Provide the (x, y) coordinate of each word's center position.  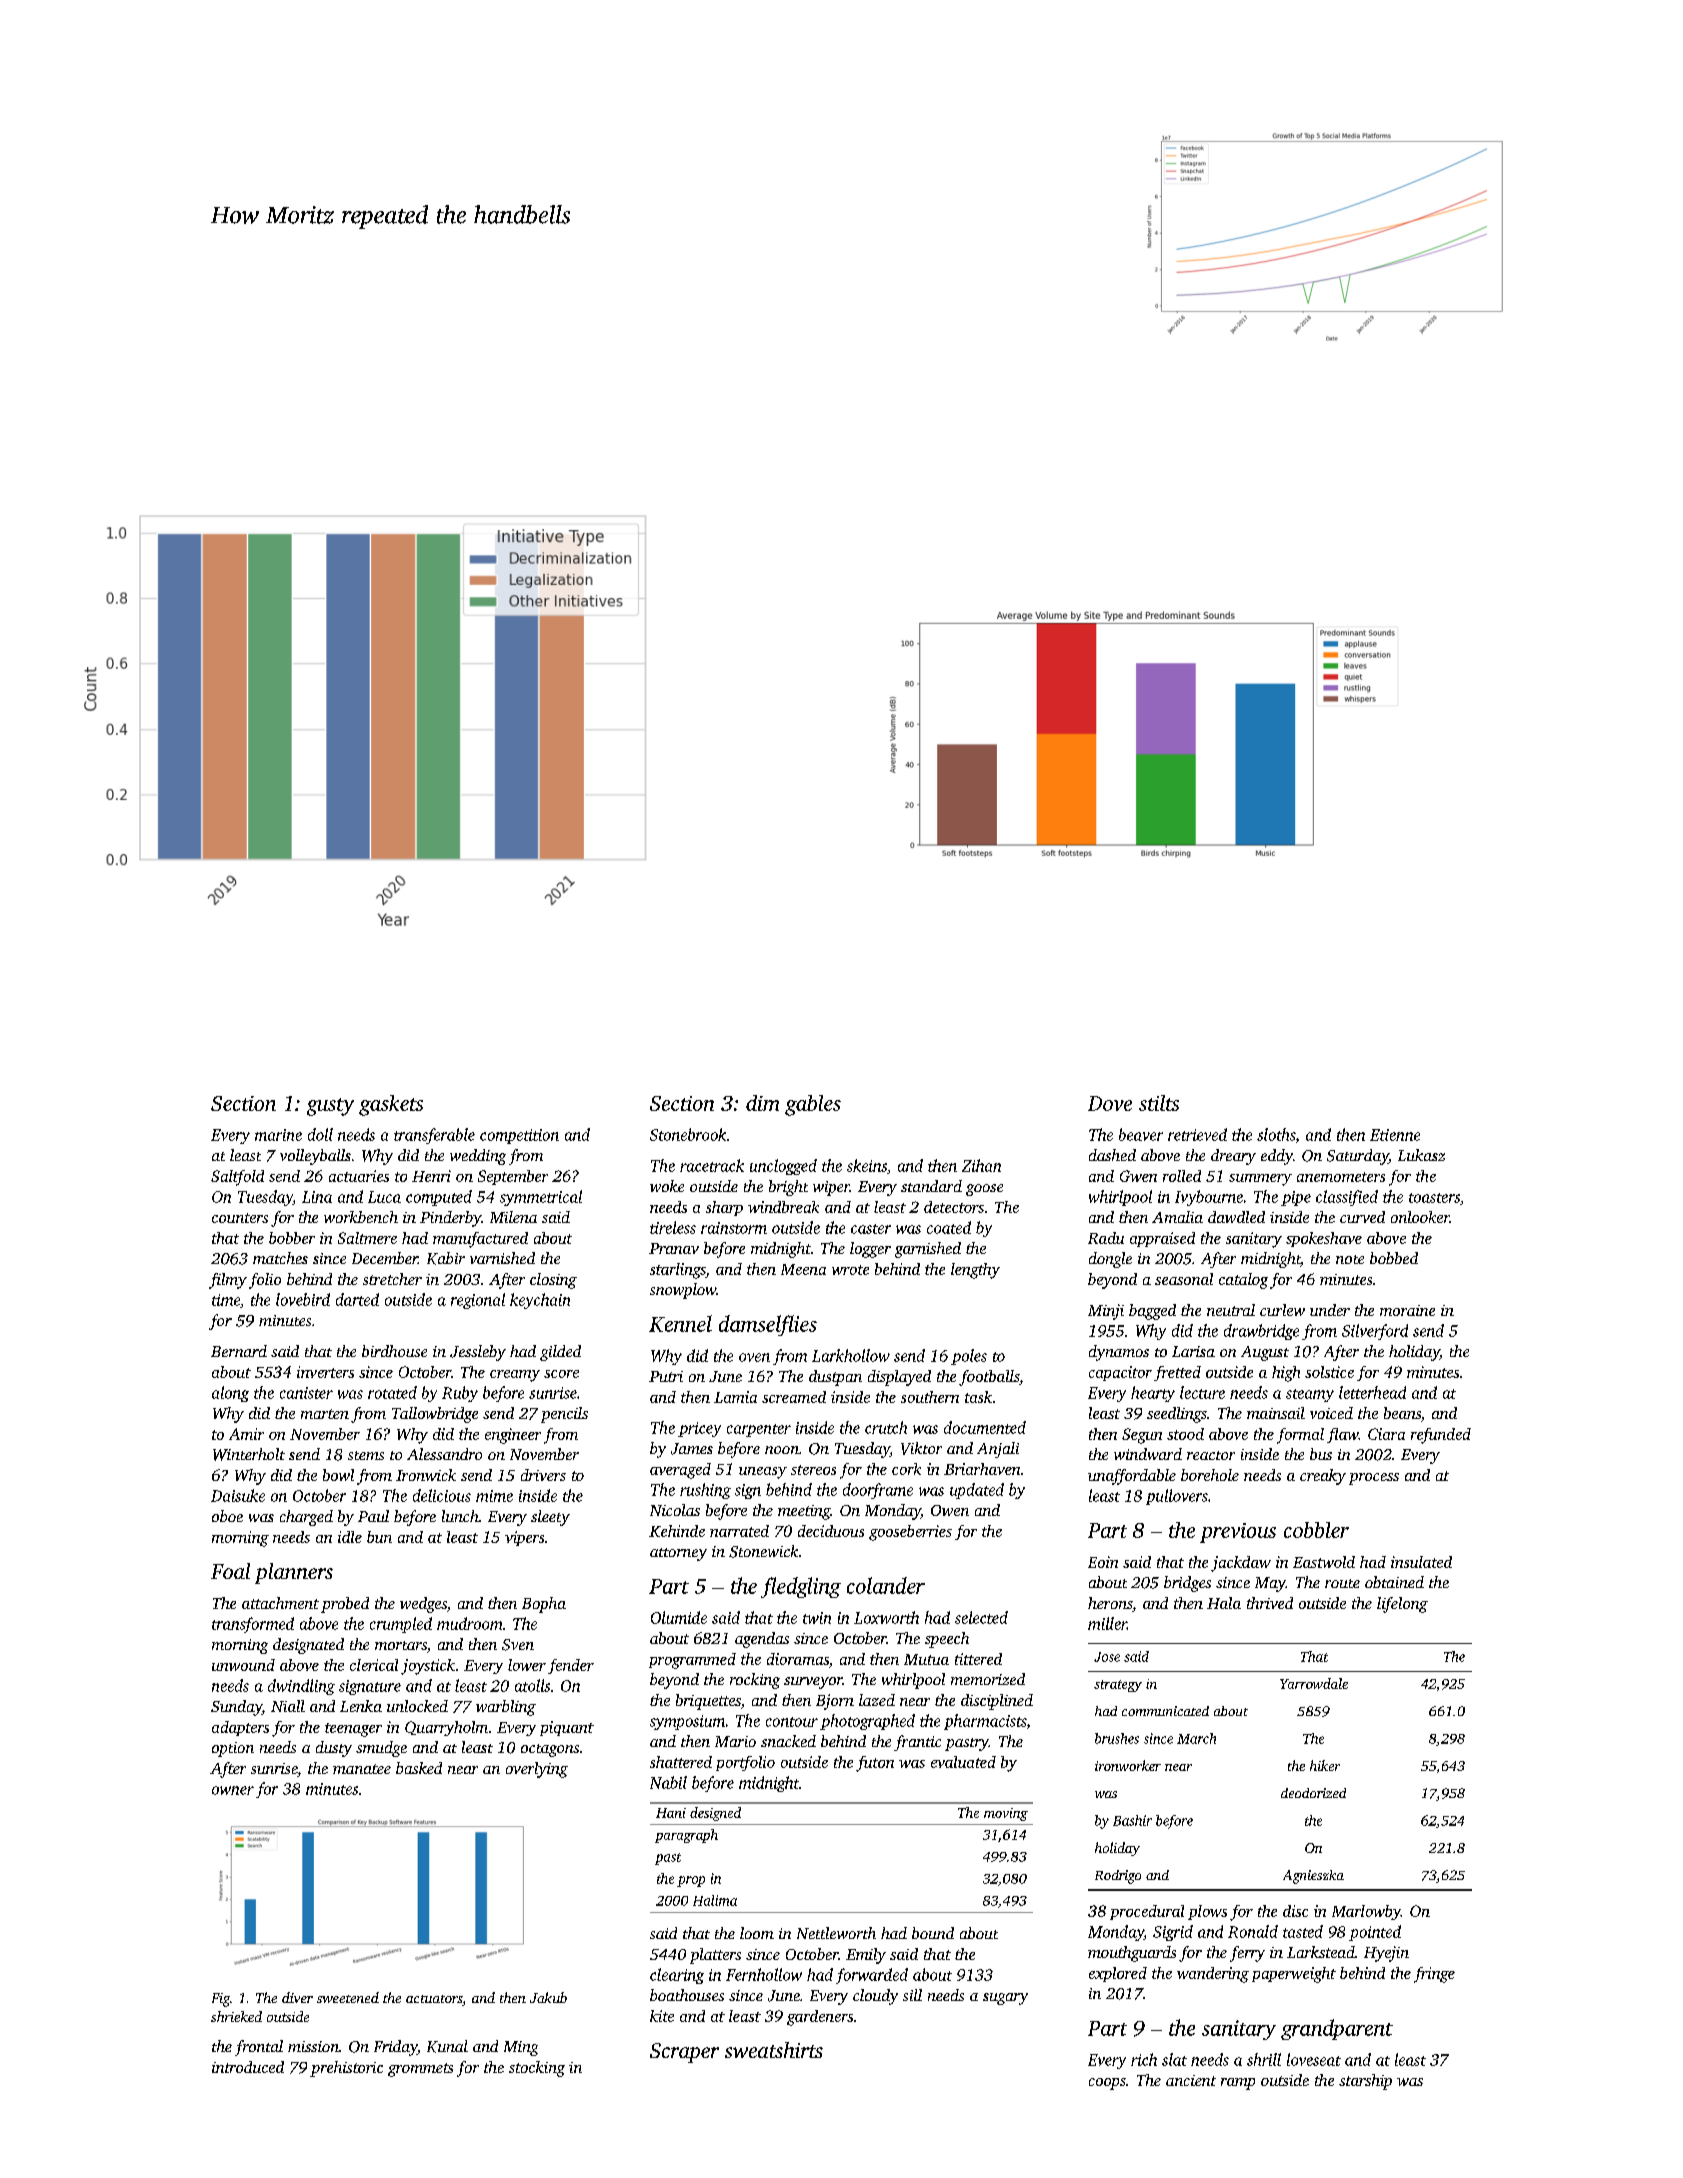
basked (419, 1768)
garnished (928, 1250)
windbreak (783, 1207)
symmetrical (541, 1198)
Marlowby (1366, 1912)
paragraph (686, 1836)
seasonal (1184, 1279)
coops (1107, 2084)
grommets (420, 2070)
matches (280, 1258)
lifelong (1402, 1605)
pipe (1296, 1198)
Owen (950, 1510)
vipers (524, 1538)
